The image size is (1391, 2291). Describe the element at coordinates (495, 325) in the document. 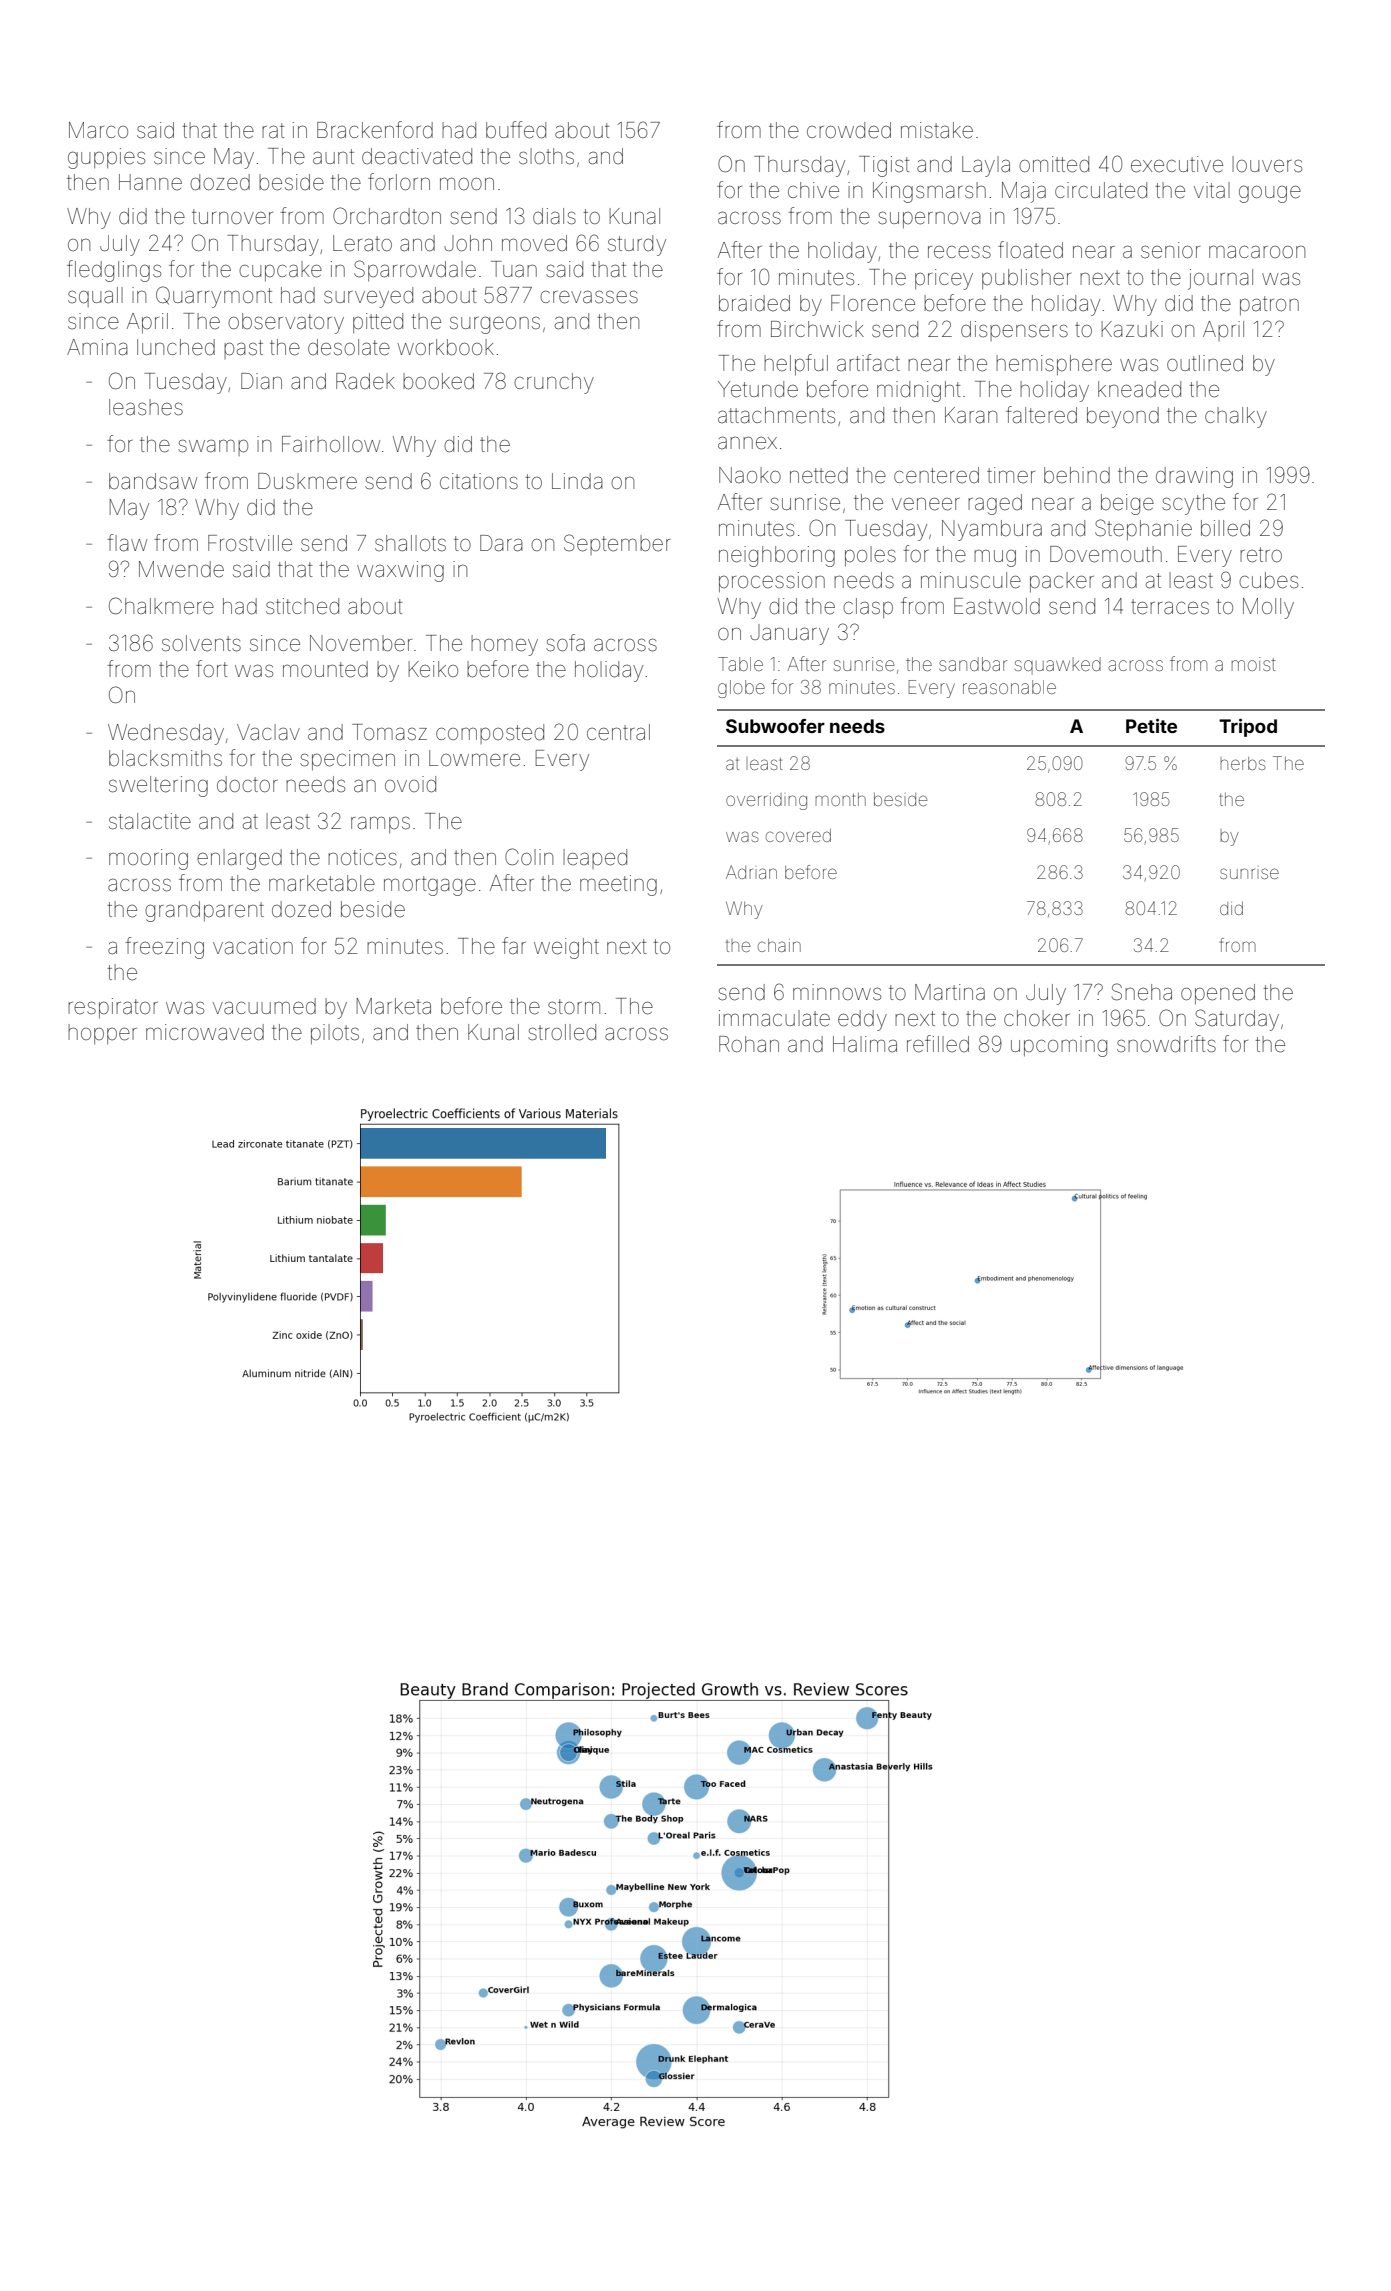

I see `surgeons` at that location.
